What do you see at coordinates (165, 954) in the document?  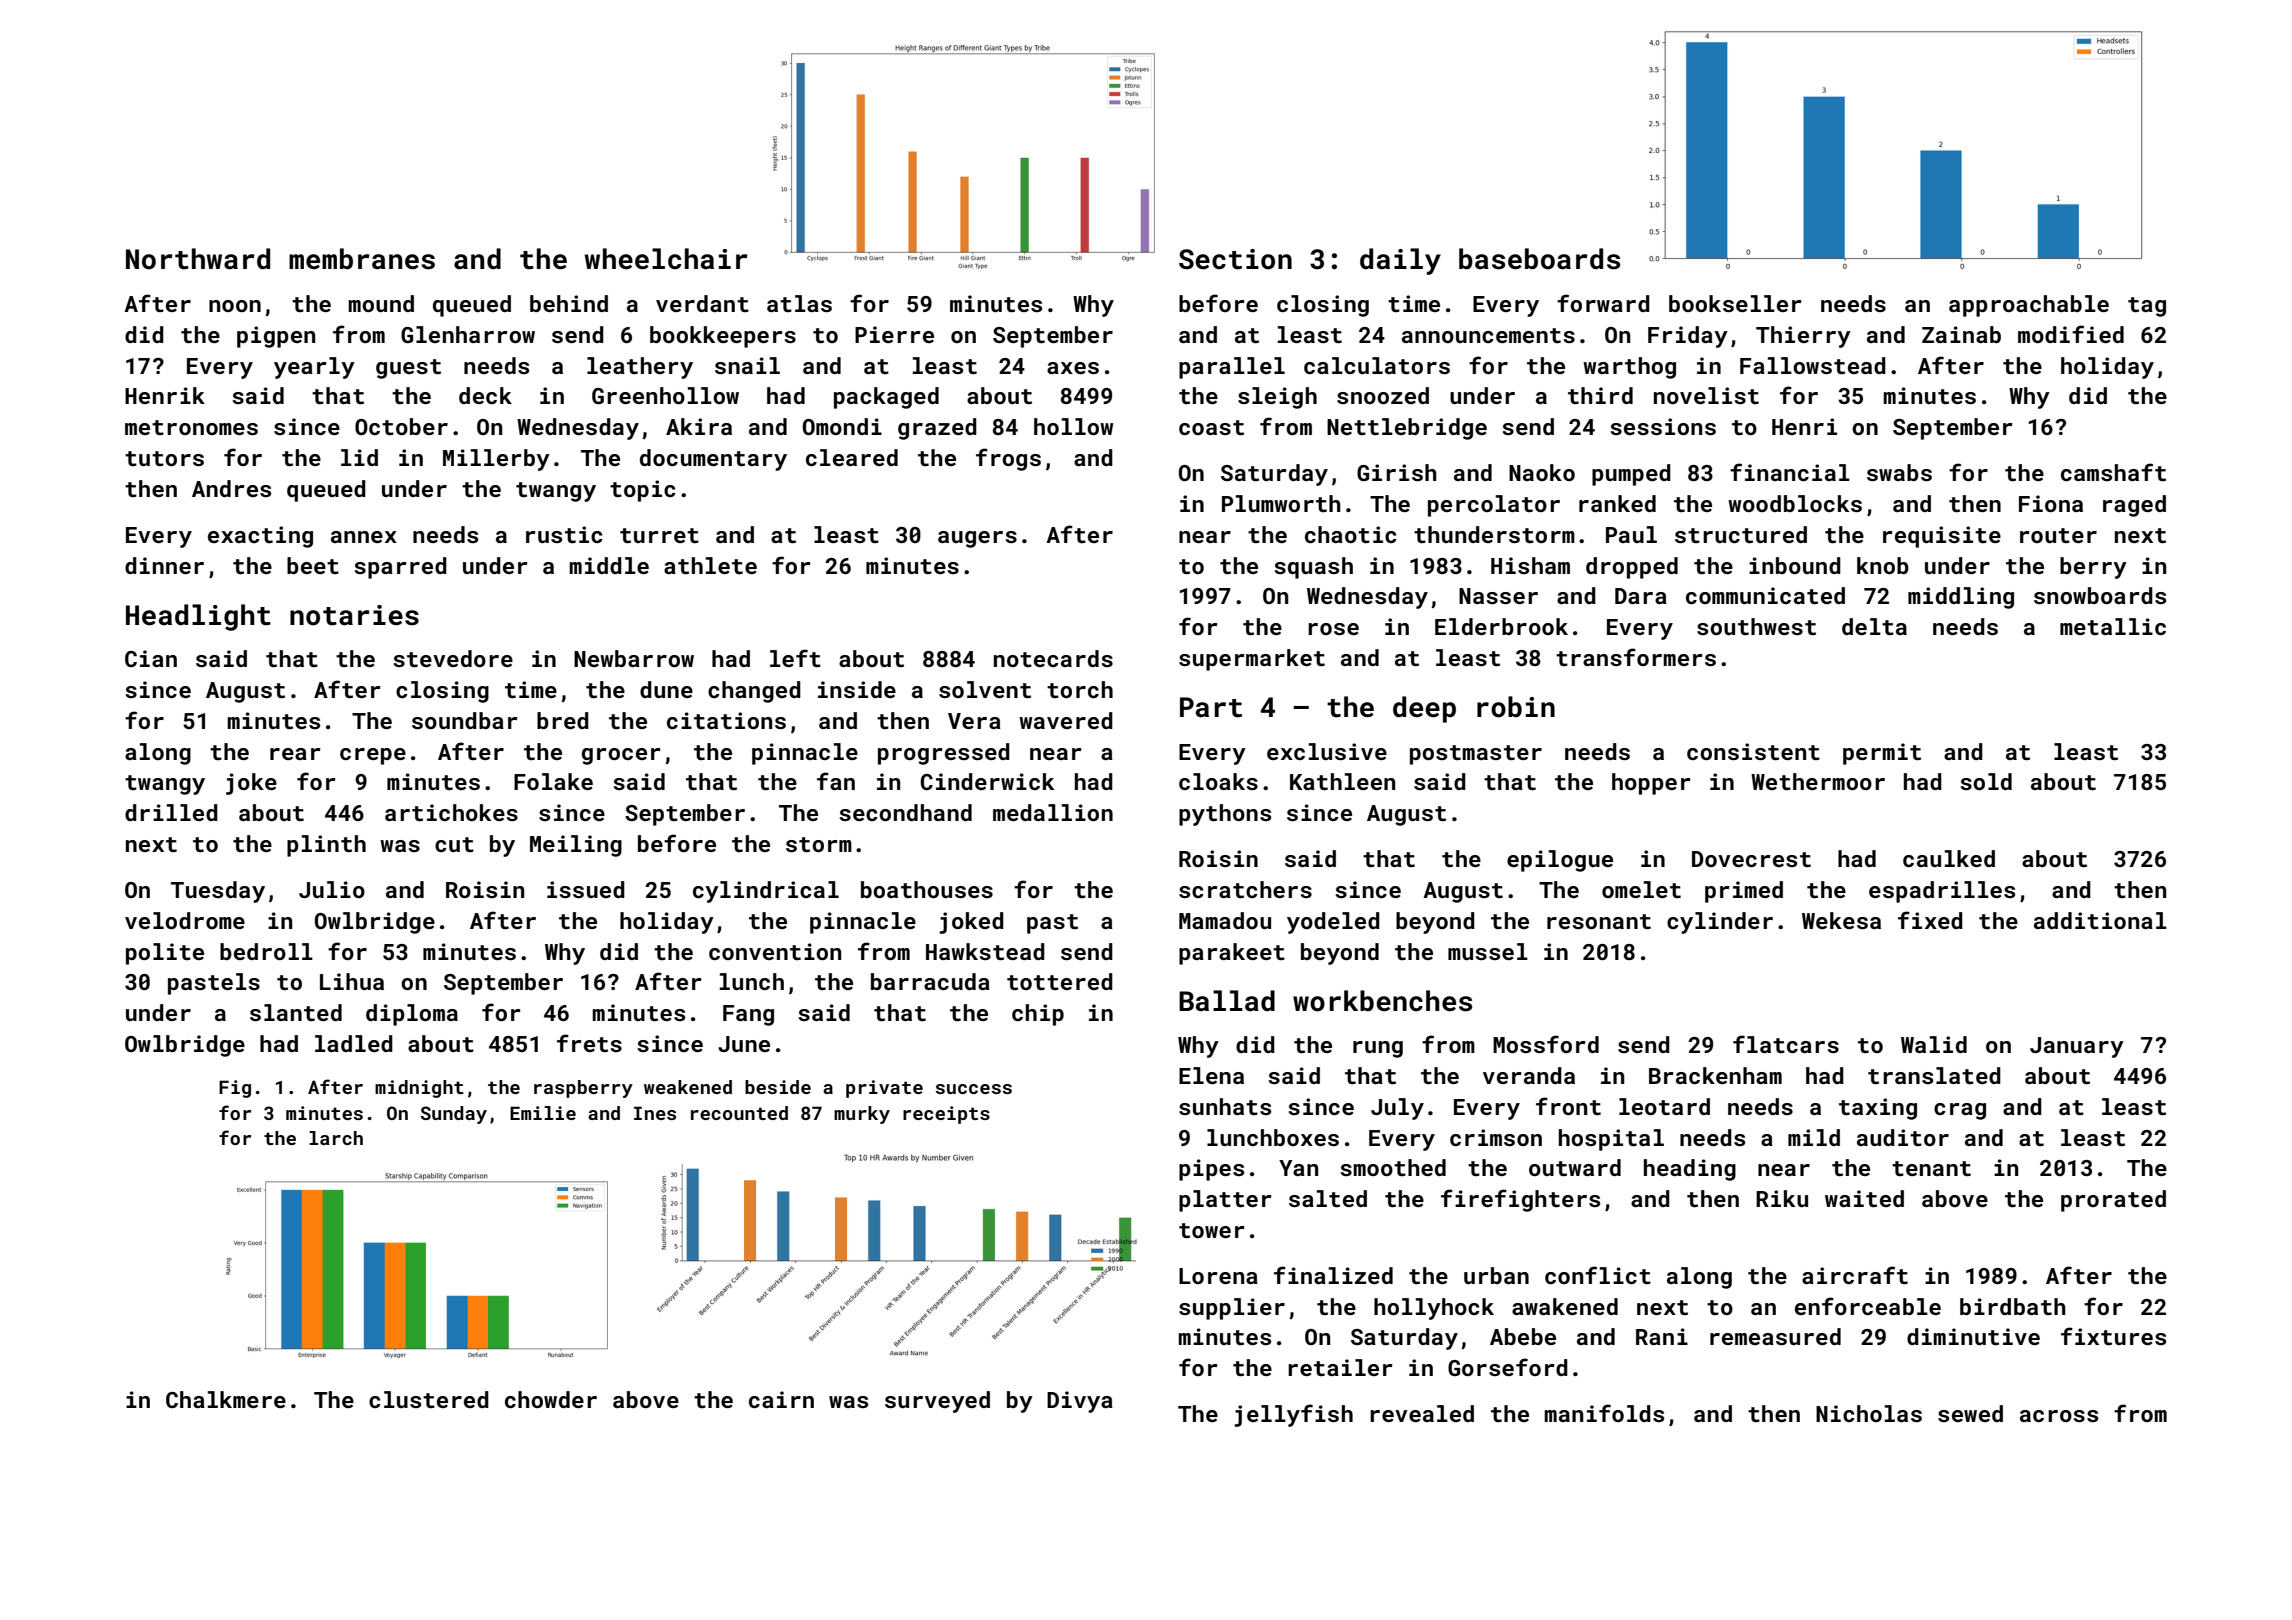 I see `polite` at bounding box center [165, 954].
